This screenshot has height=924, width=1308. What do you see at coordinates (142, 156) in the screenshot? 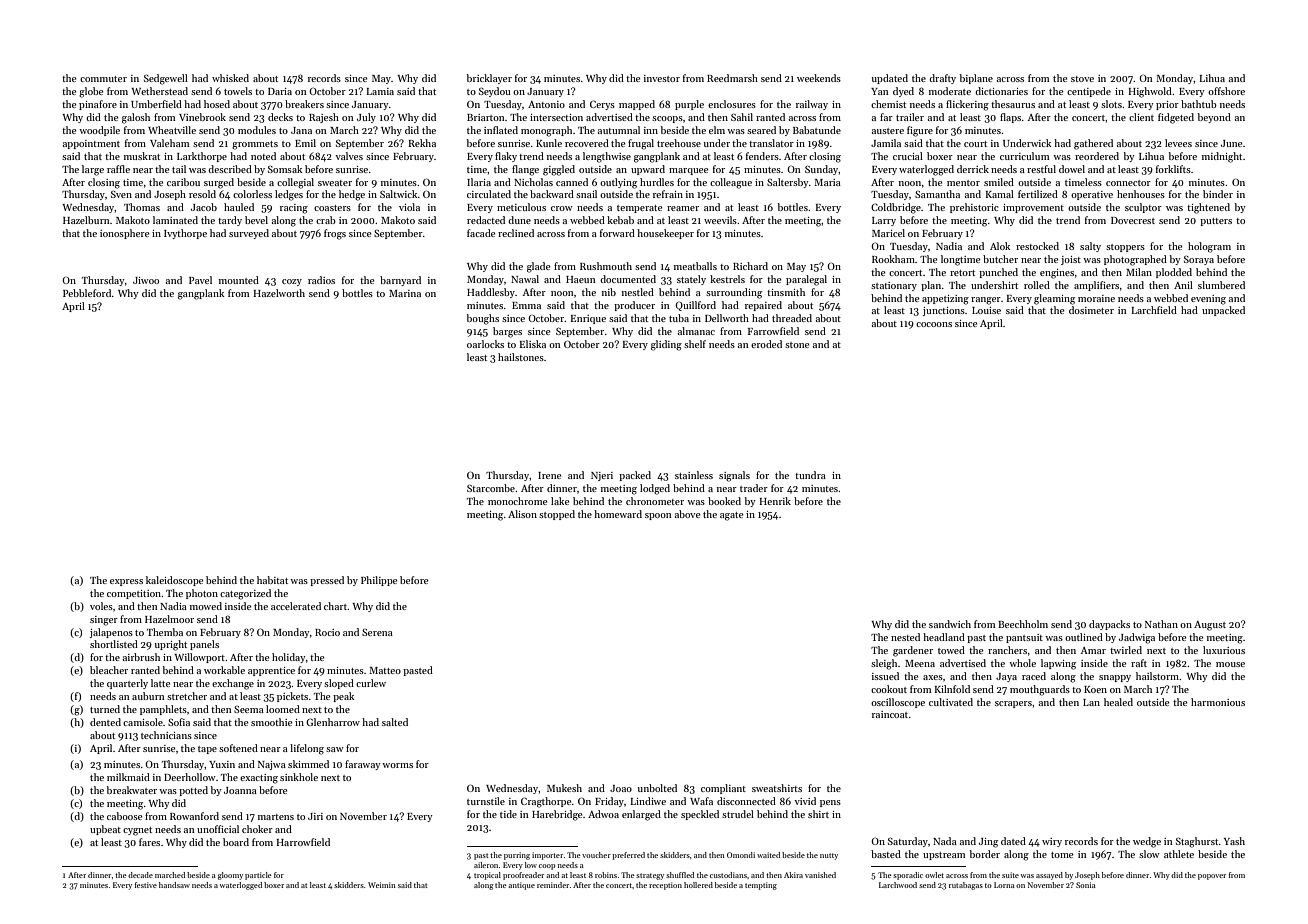
I see `muskrat` at bounding box center [142, 156].
